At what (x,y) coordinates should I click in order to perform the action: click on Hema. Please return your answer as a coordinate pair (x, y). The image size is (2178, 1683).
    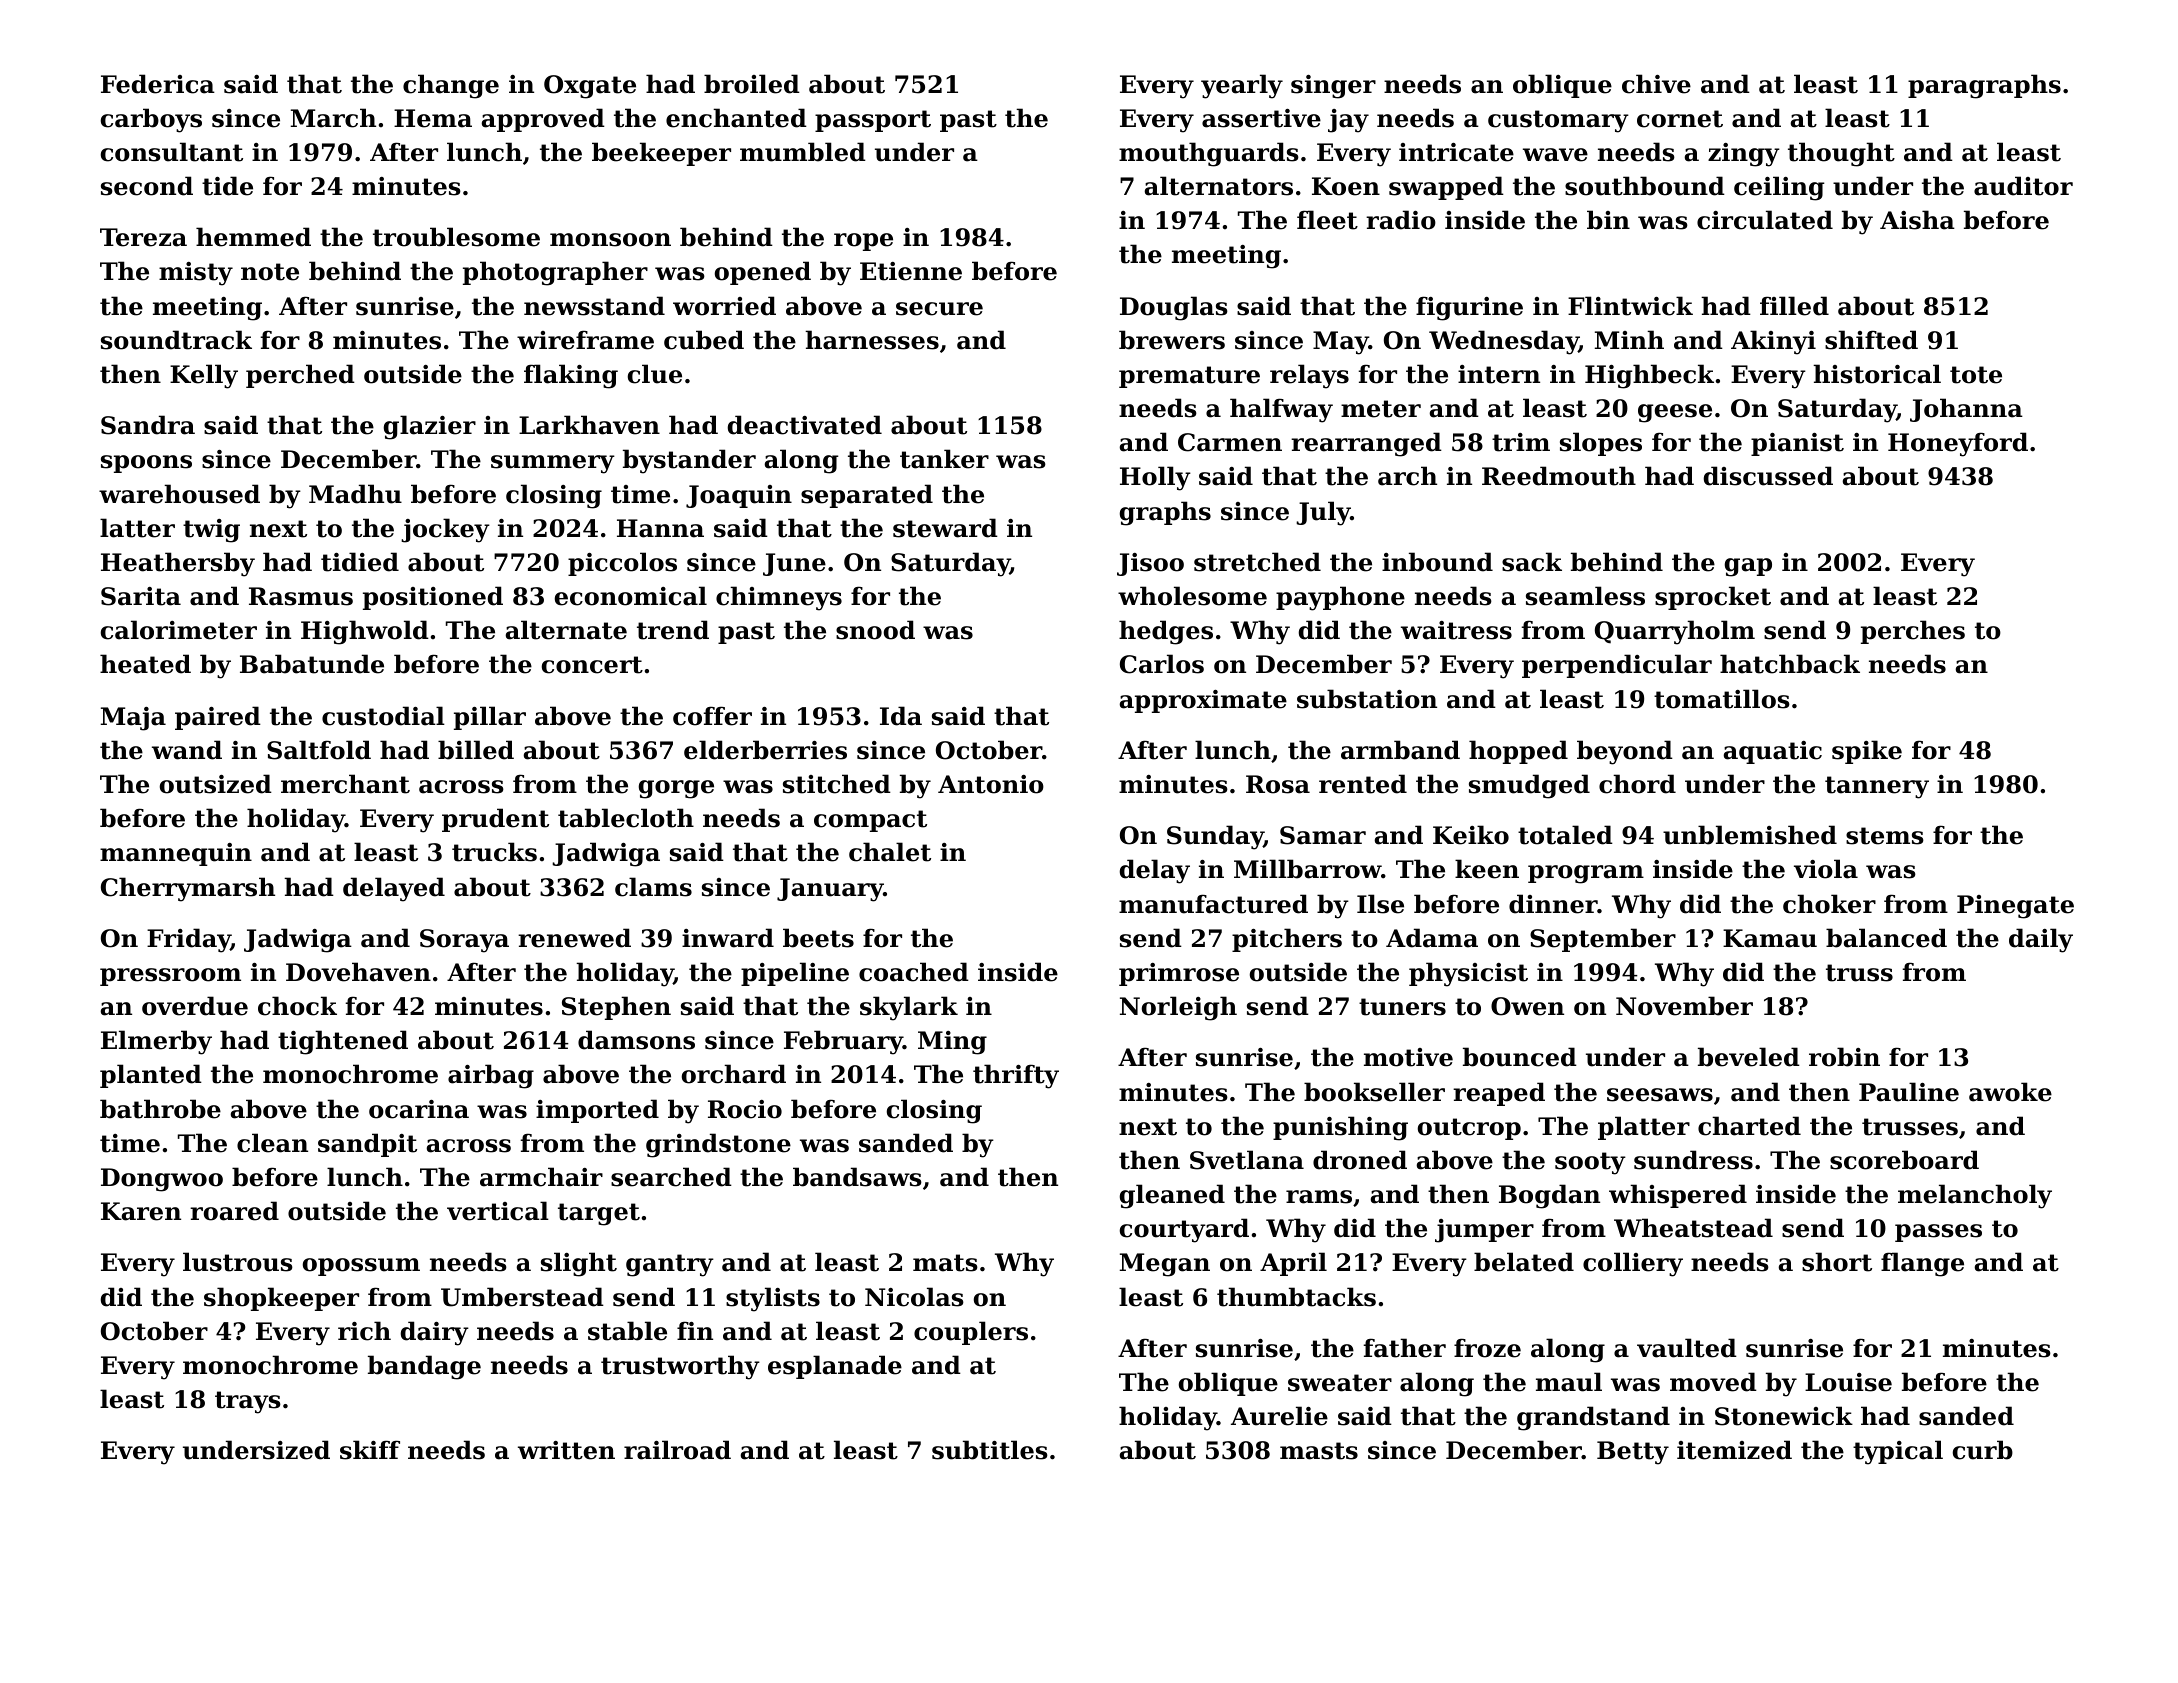
    Looking at the image, I should click on (433, 118).
